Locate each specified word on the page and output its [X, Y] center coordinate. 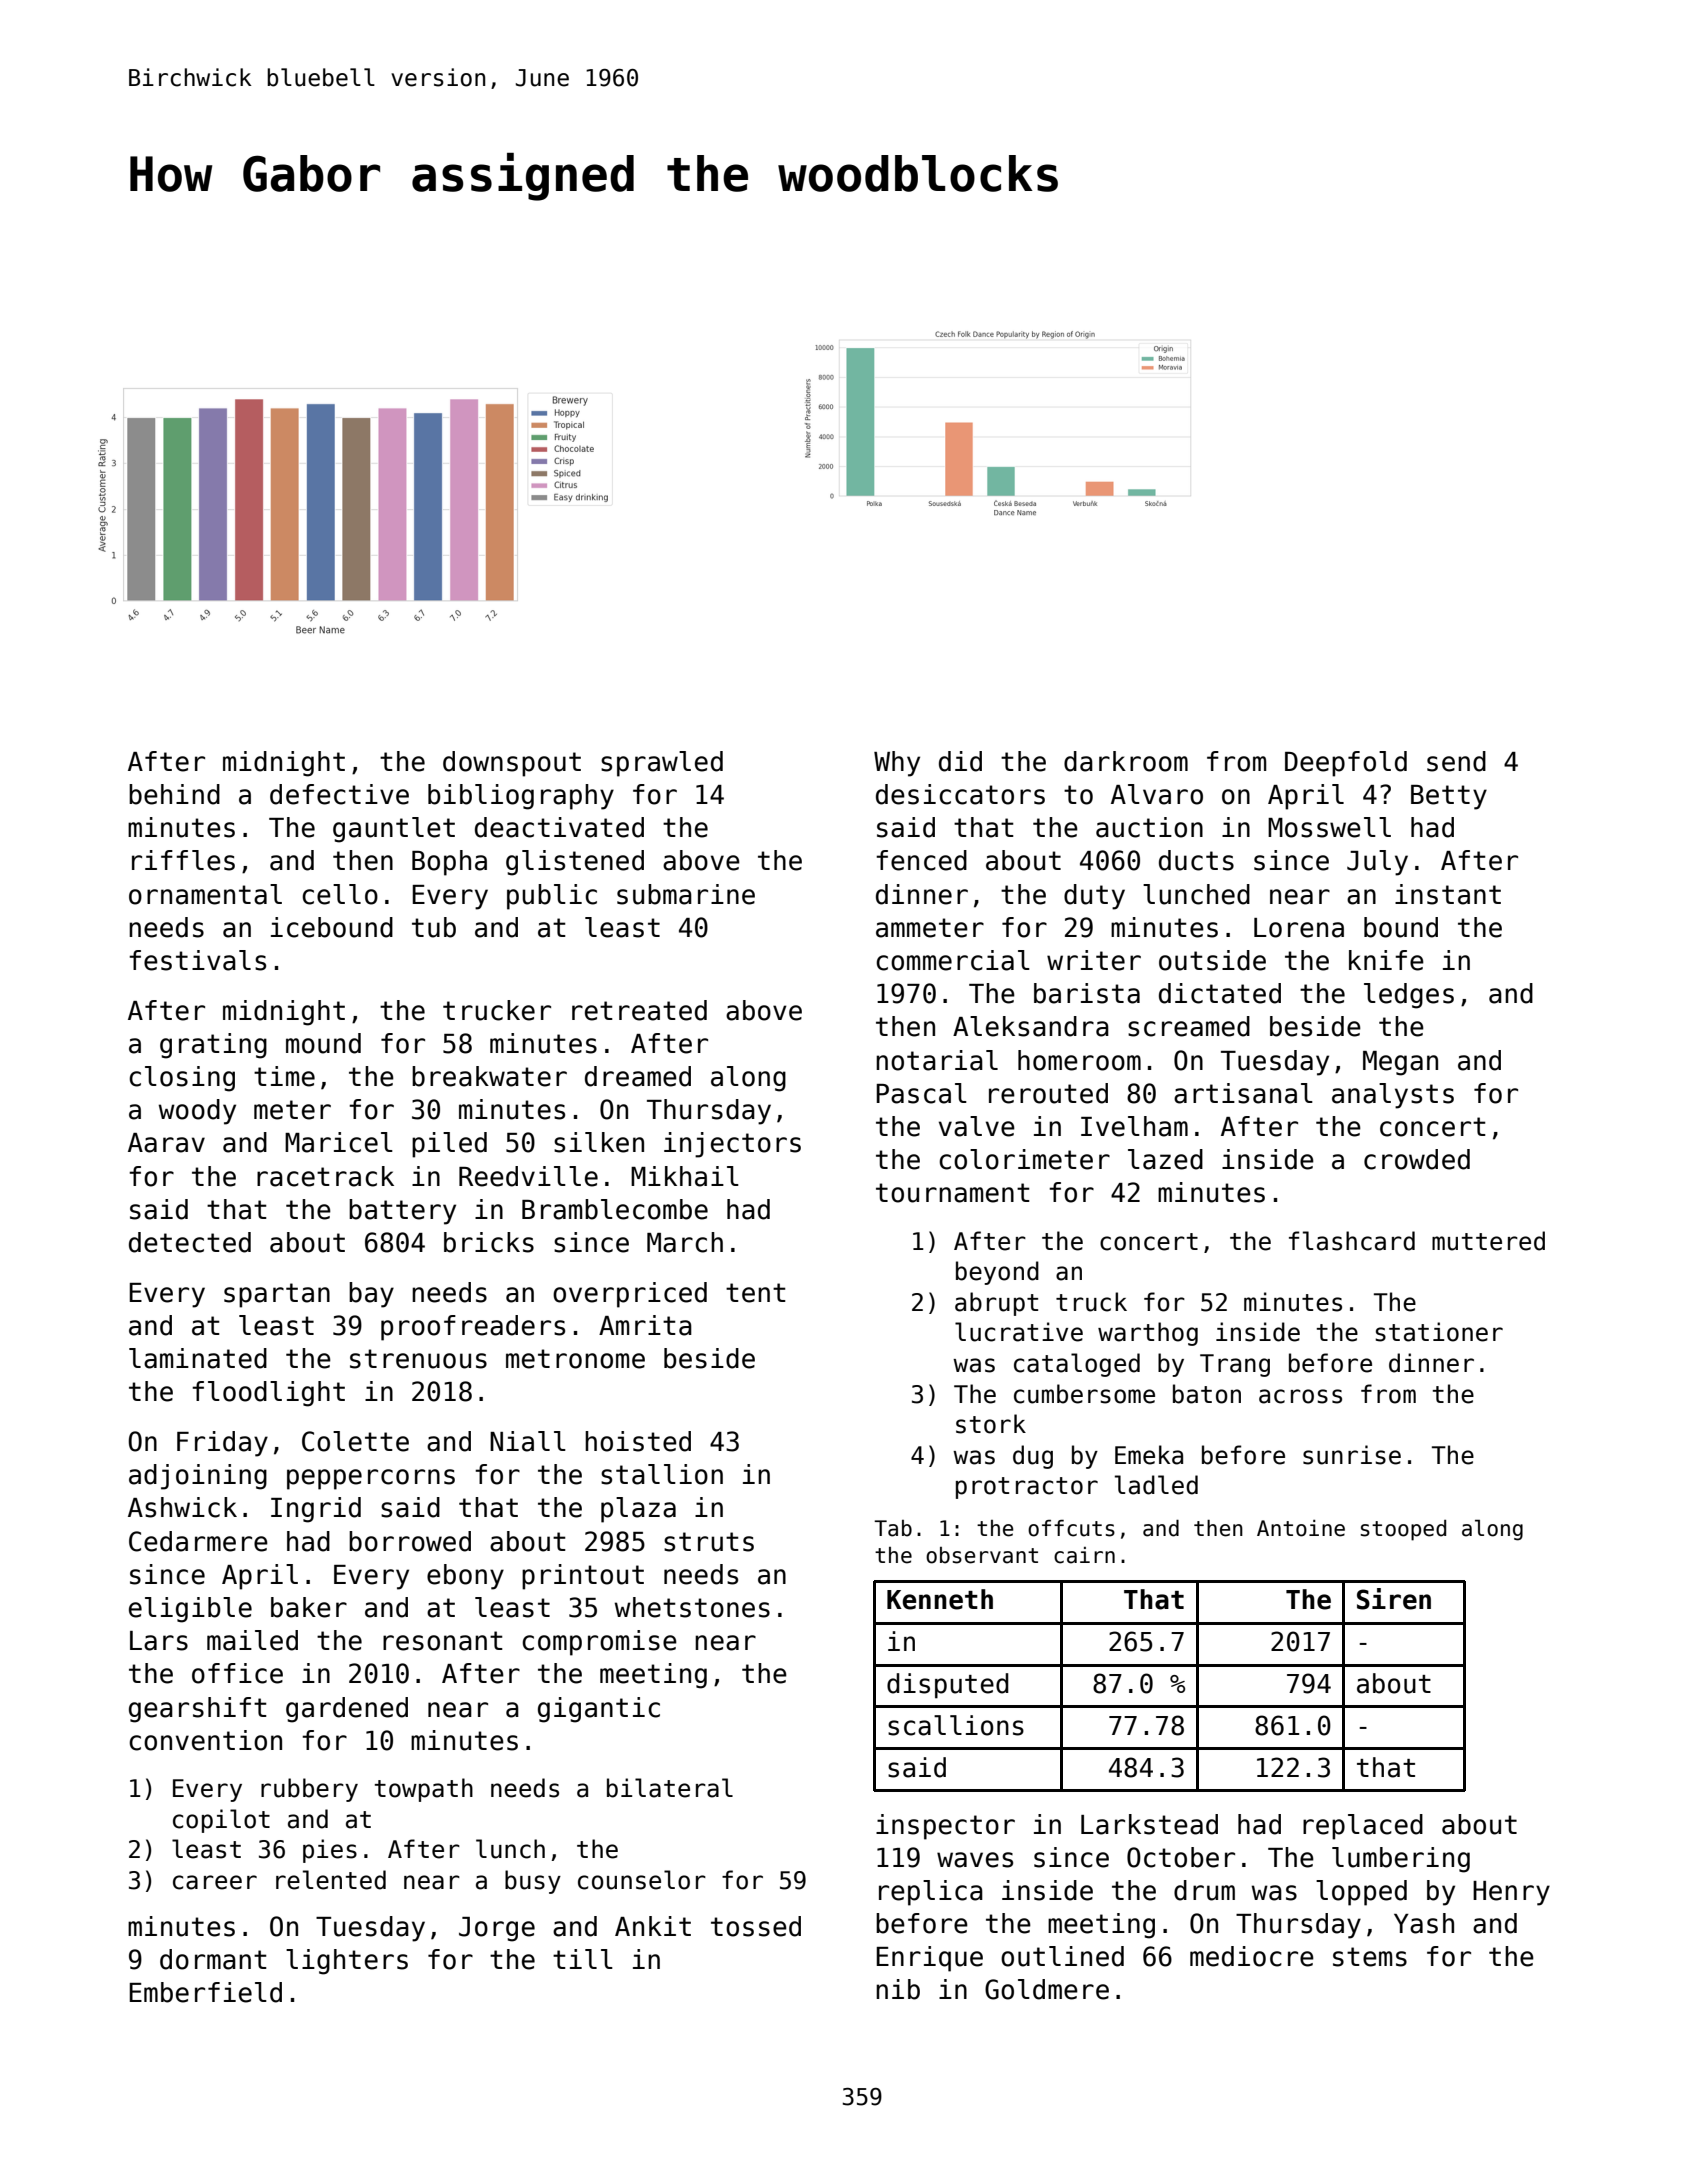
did [960, 761]
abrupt [996, 1304]
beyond [997, 1273]
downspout [512, 764]
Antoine [1301, 1528]
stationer [1439, 1332]
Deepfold [1346, 764]
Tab [893, 1528]
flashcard [1352, 1241]
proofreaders [473, 1328]
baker [309, 1607]
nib [898, 1989]
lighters [347, 1962]
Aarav [166, 1143]
